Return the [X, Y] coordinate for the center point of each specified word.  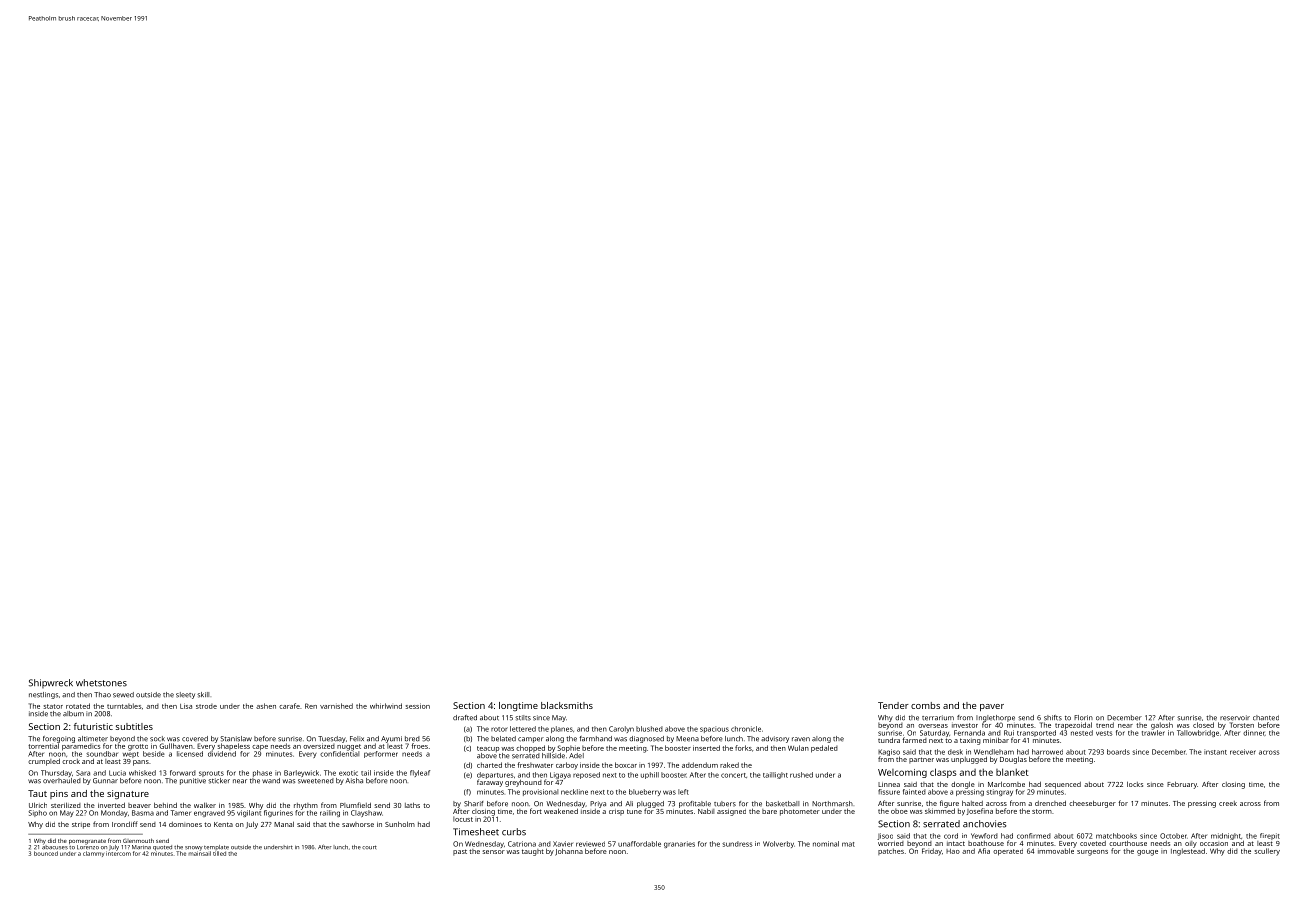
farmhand [595, 739]
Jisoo [885, 836]
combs [925, 705]
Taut [37, 793]
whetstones [101, 683]
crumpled [44, 762]
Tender [893, 705]
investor [965, 725]
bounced [46, 853]
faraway [490, 783]
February [1182, 785]
